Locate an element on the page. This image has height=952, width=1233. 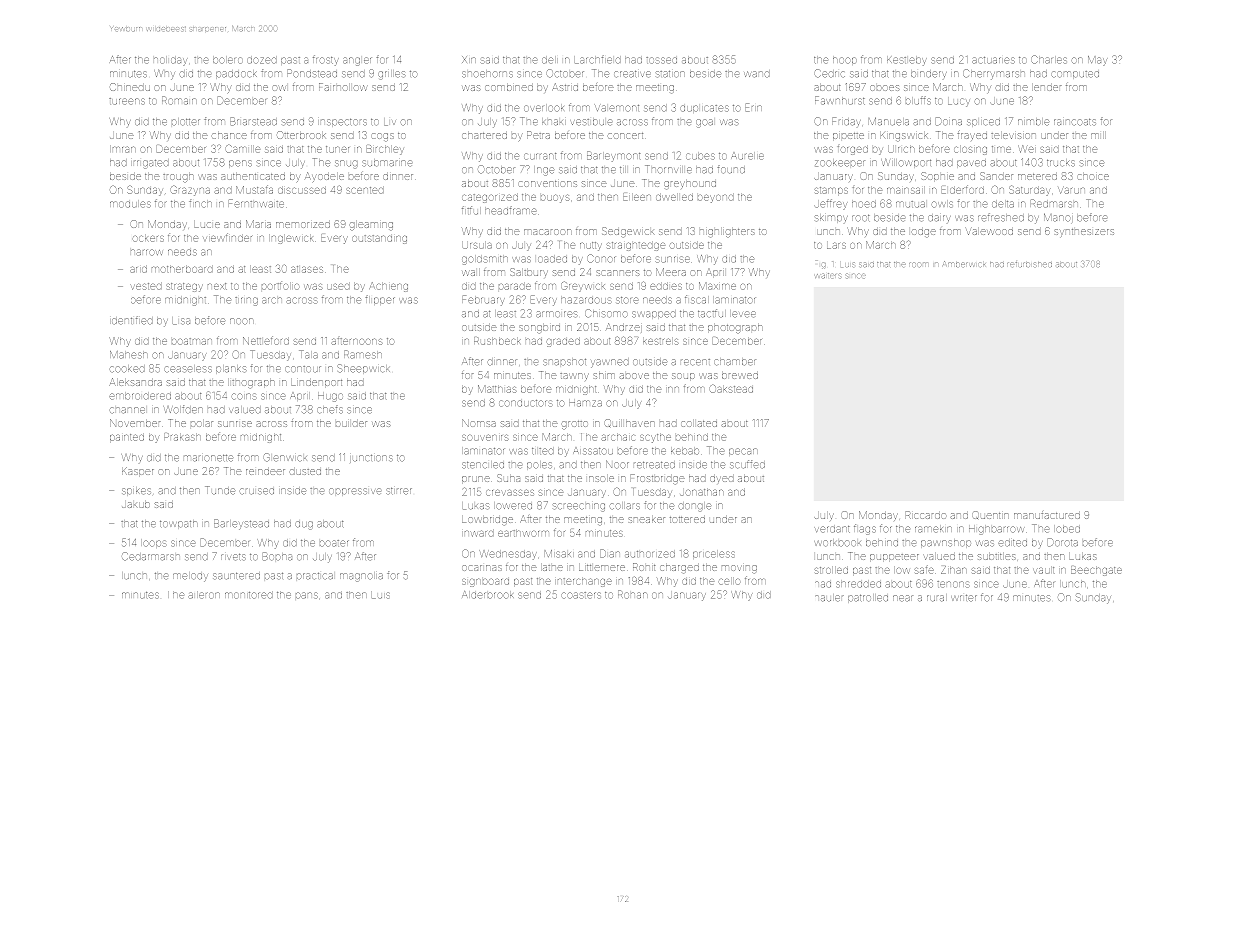
boatman is located at coordinates (192, 341).
